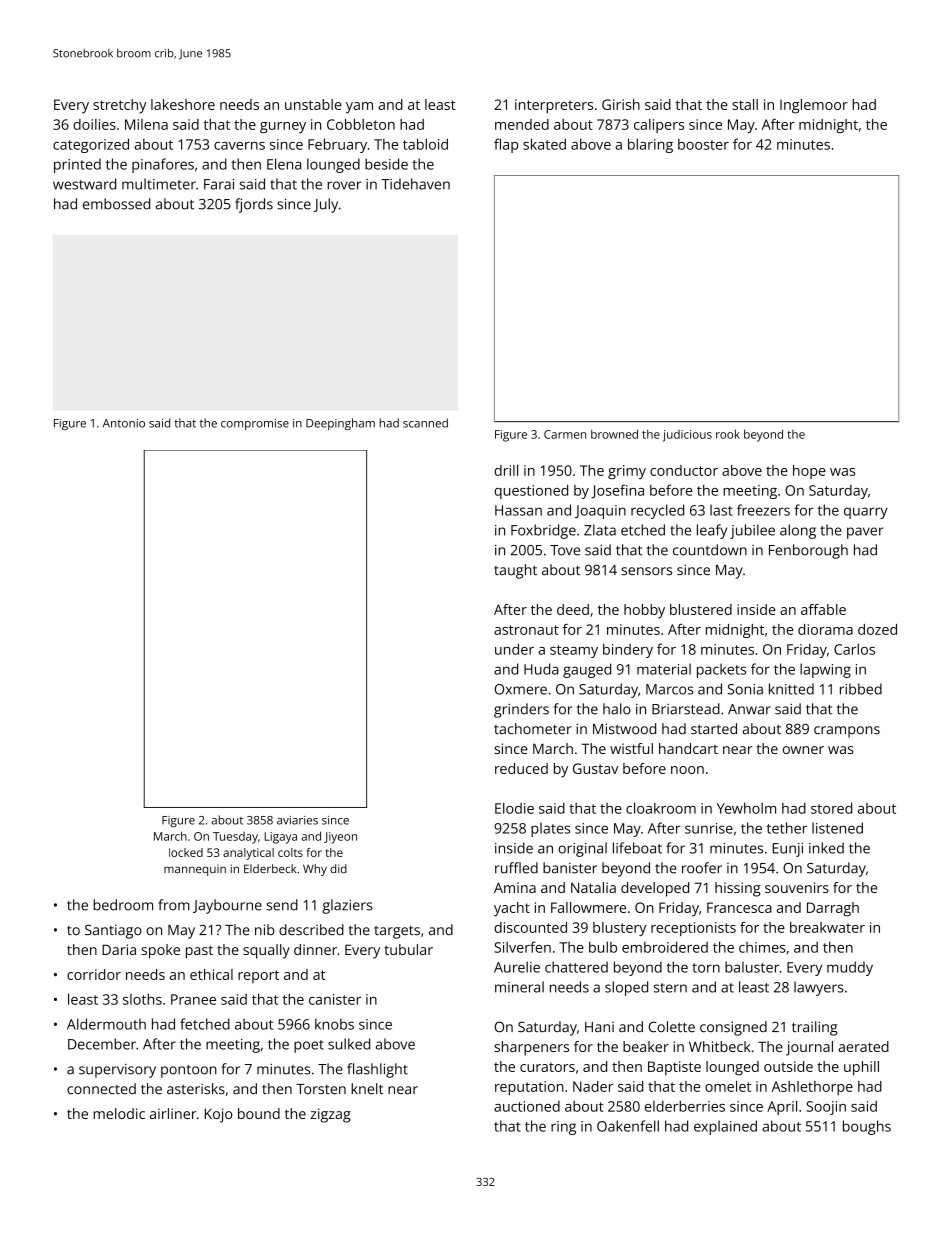  I want to click on crampons, so click(847, 732).
